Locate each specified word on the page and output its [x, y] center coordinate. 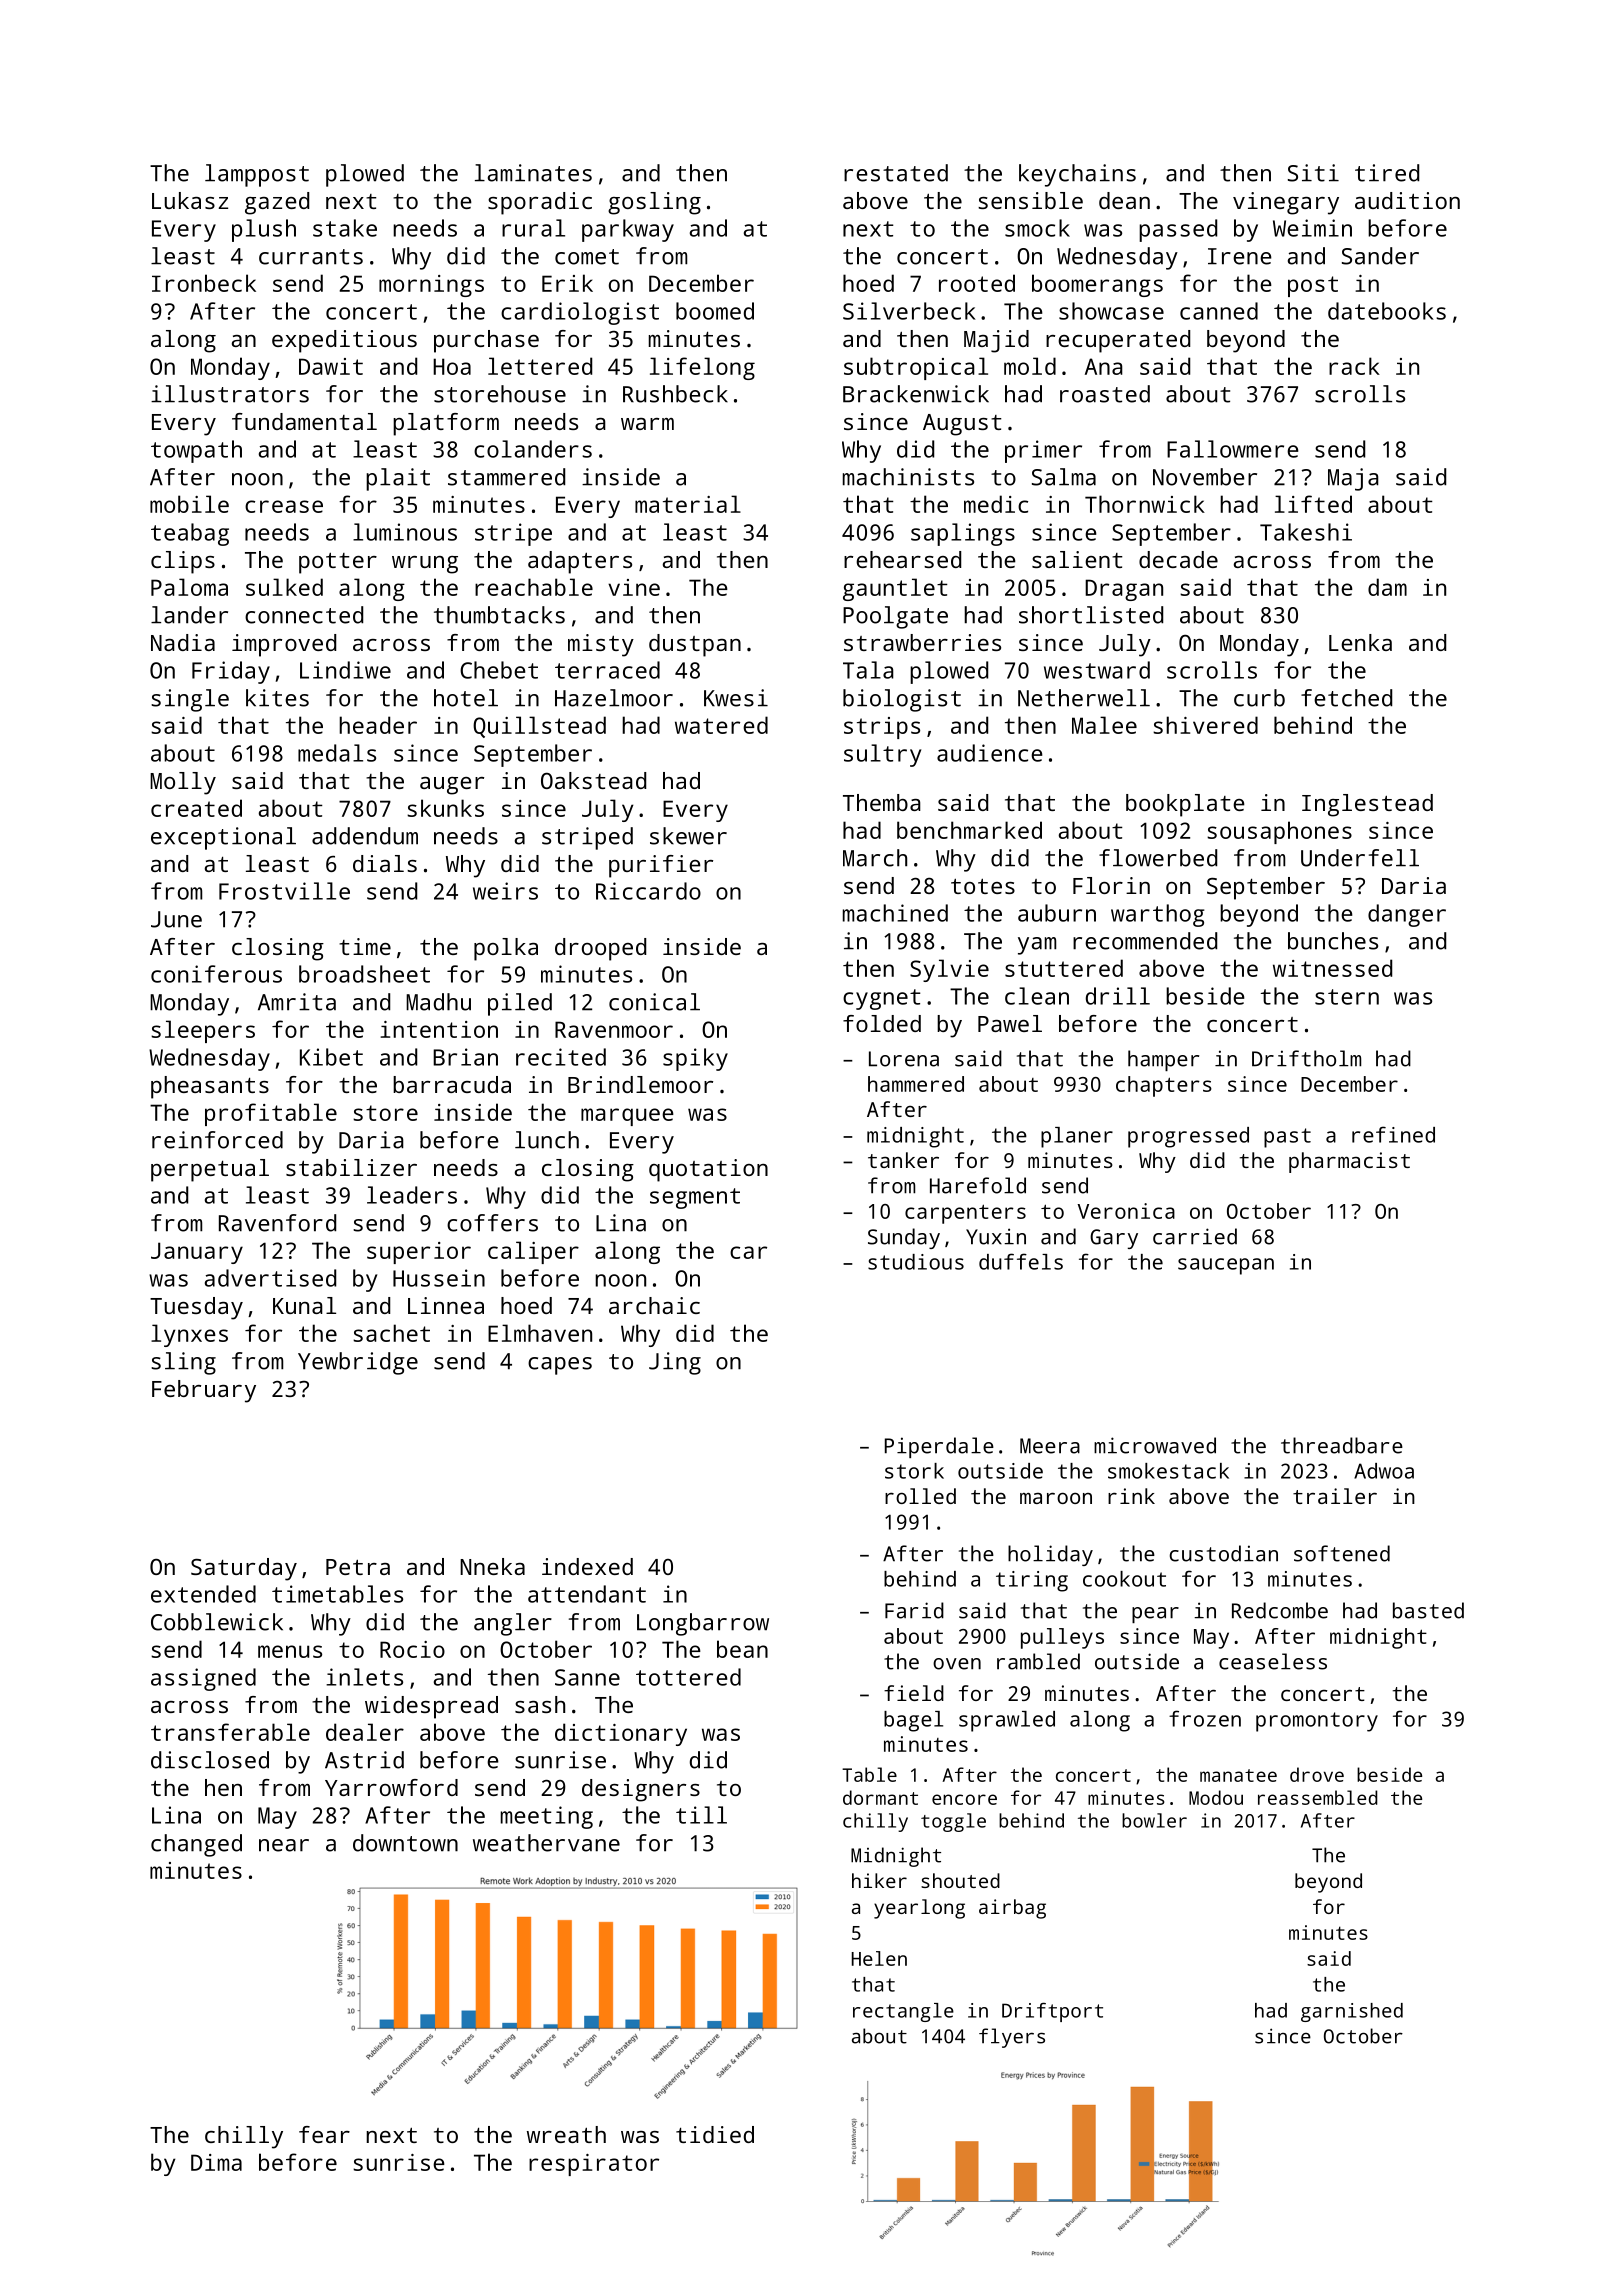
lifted [1313, 504]
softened [1342, 1553]
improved [284, 645]
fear [324, 2134]
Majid [996, 341]
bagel [913, 1721]
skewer [688, 836]
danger [1407, 915]
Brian [465, 1057]
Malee [1104, 725]
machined [895, 913]
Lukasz [190, 200]
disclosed [210, 1760]
